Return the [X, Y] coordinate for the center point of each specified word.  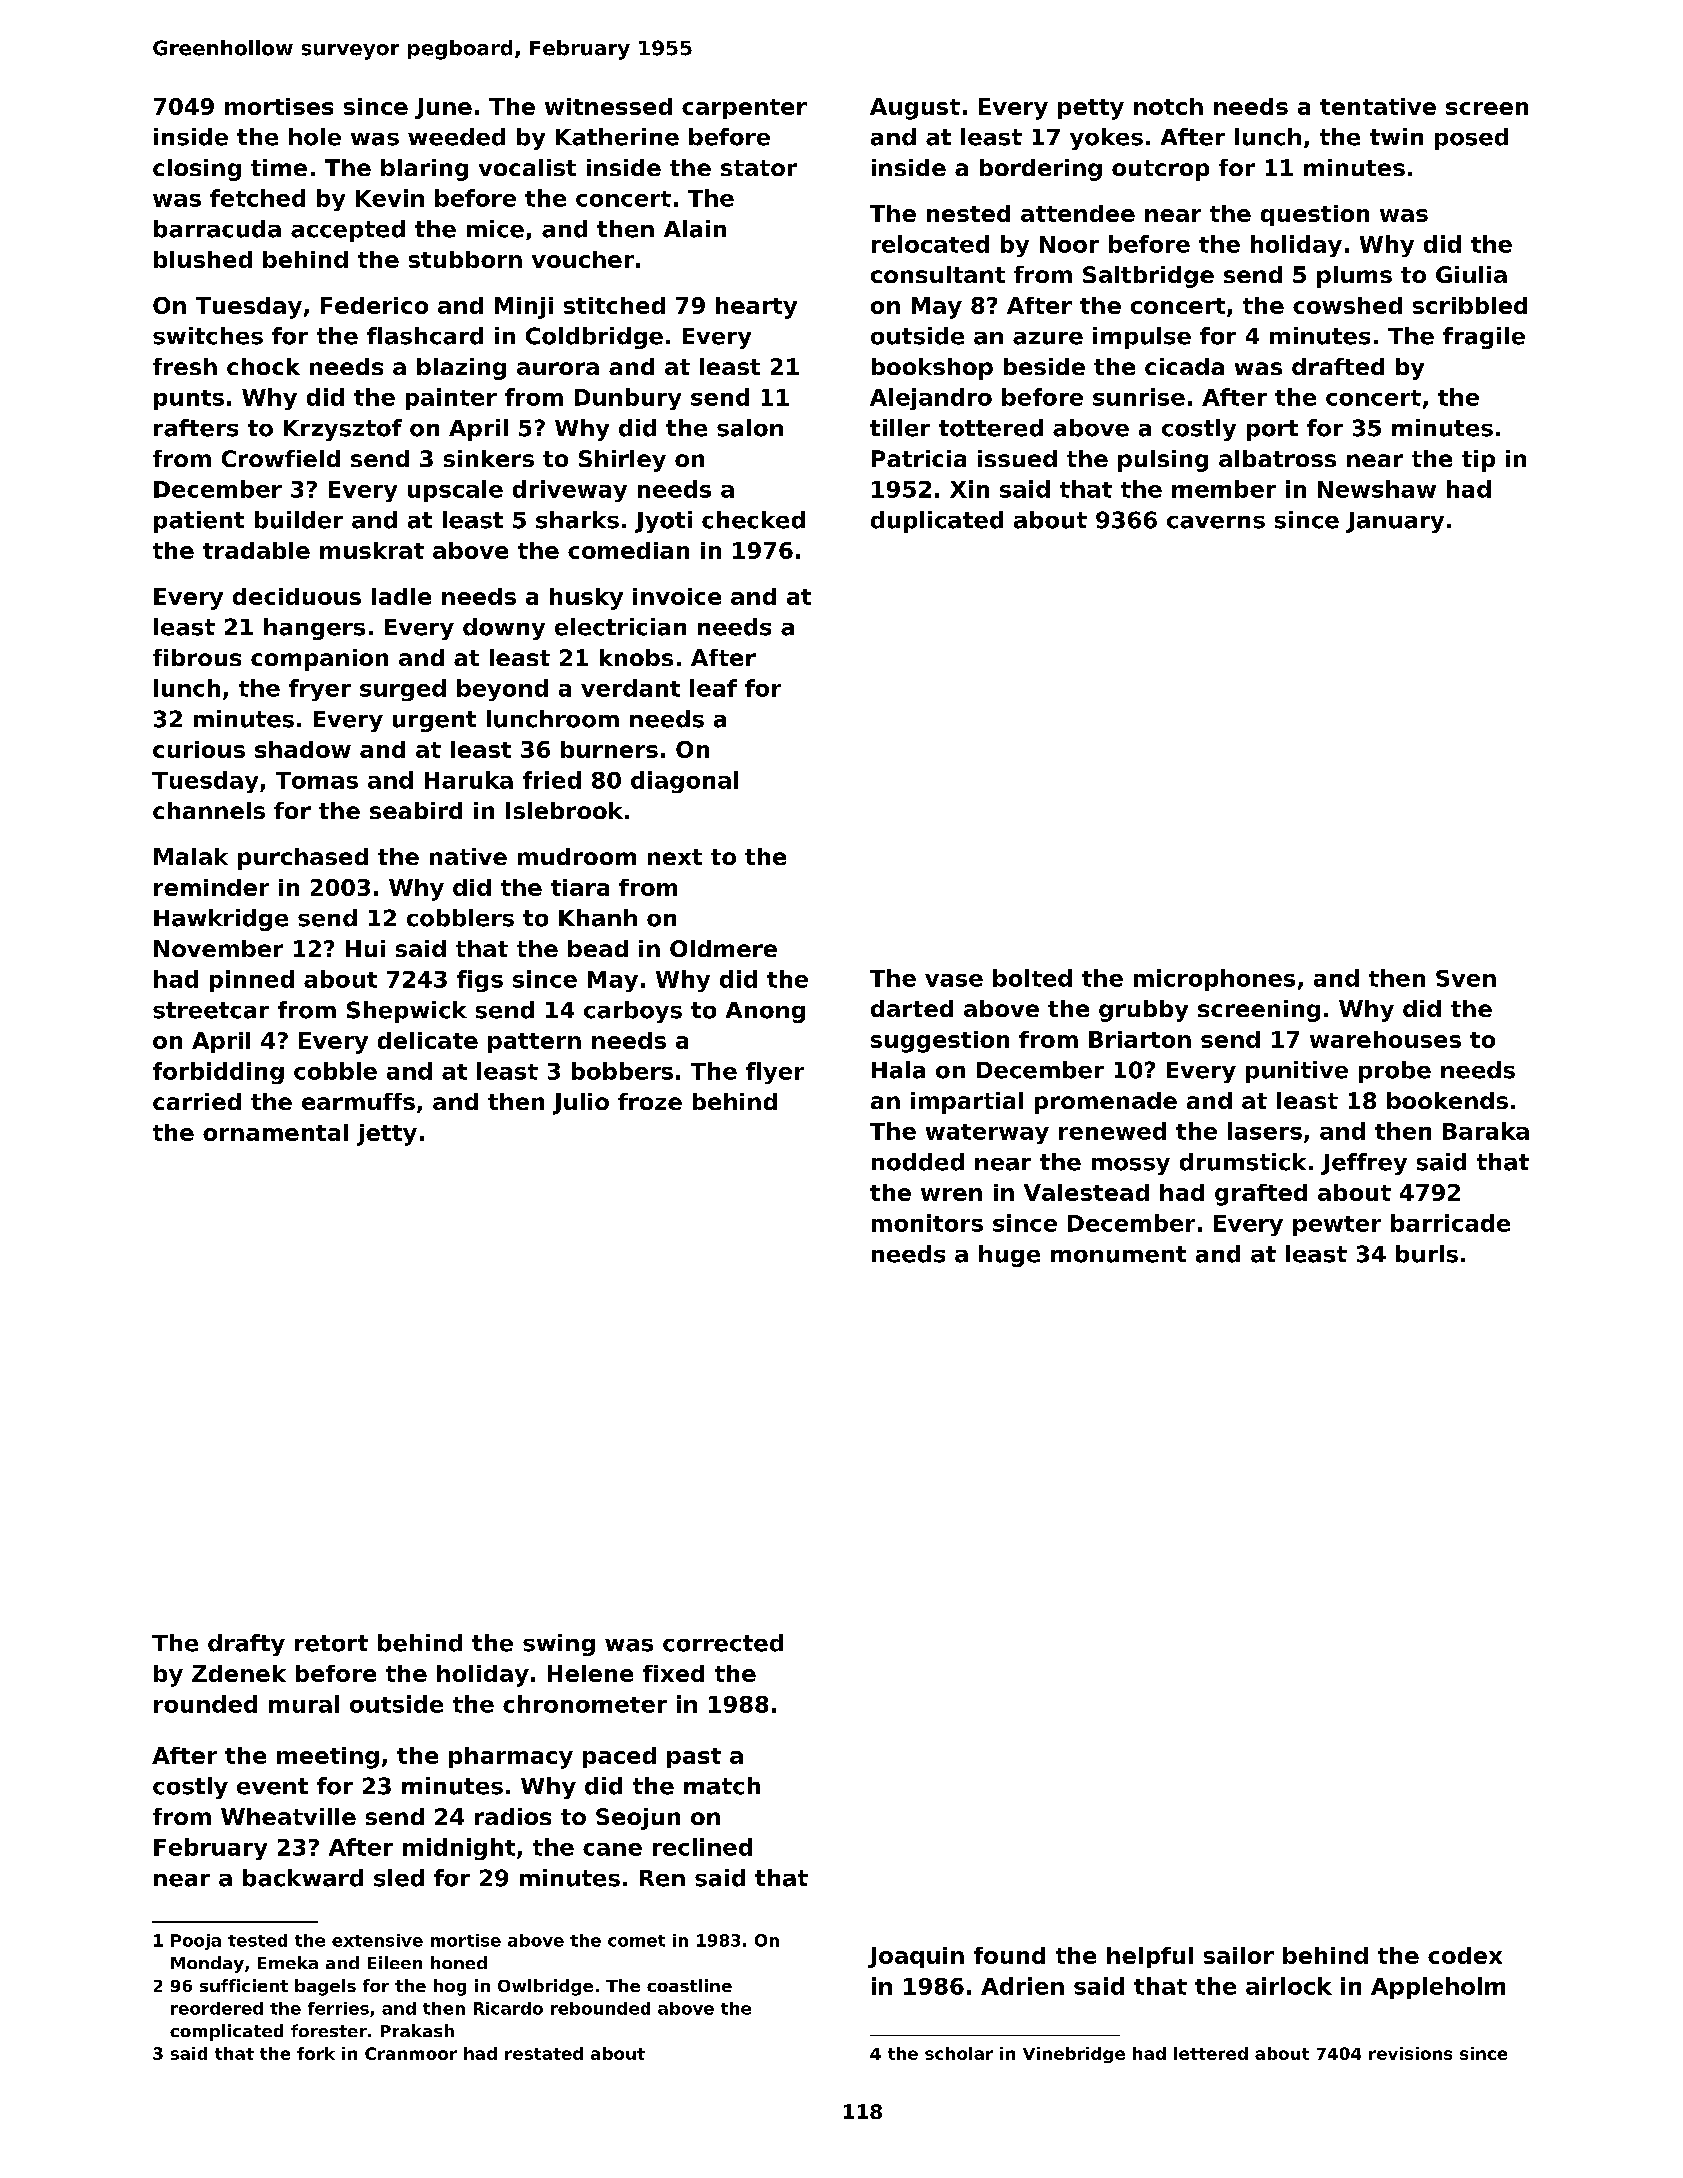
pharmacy [511, 1758]
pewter [1337, 1226]
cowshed [1347, 305]
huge [1009, 1256]
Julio [581, 1104]
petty [1091, 109]
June [443, 108]
